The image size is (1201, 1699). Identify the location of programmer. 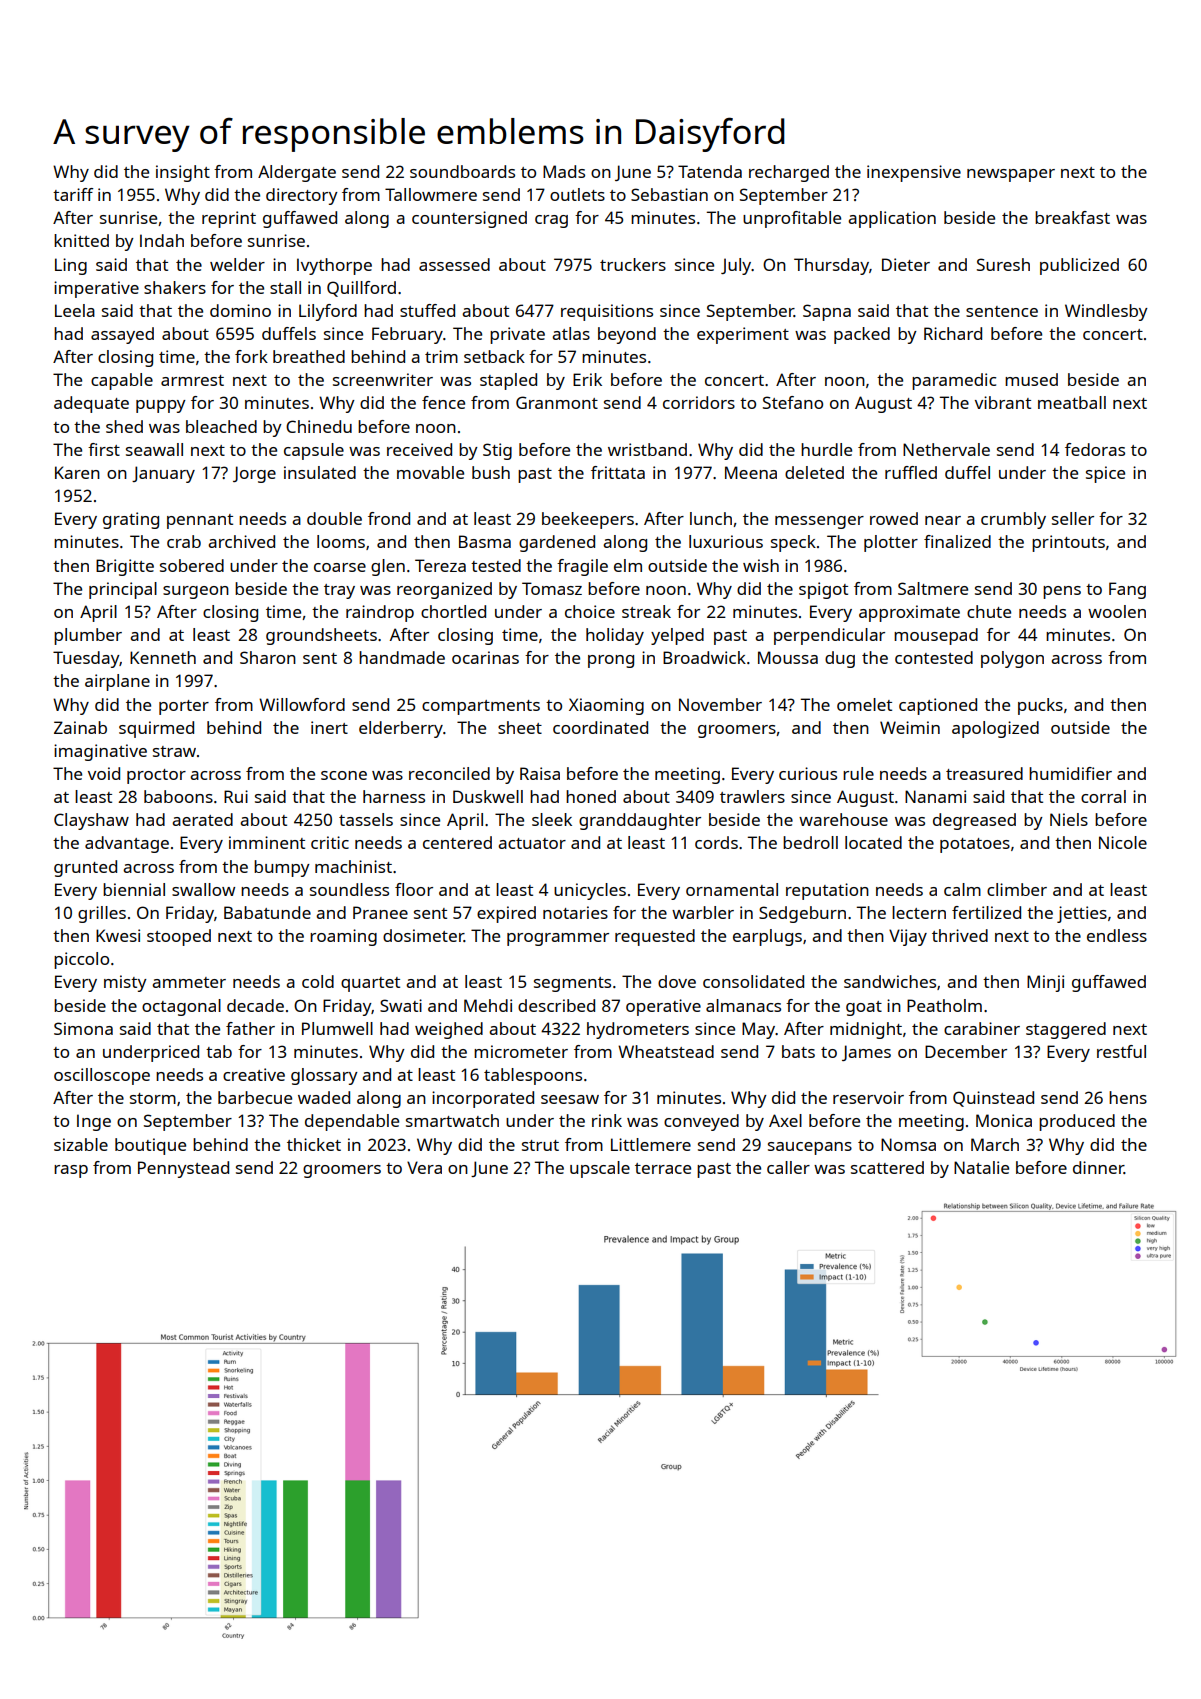
(558, 939).
